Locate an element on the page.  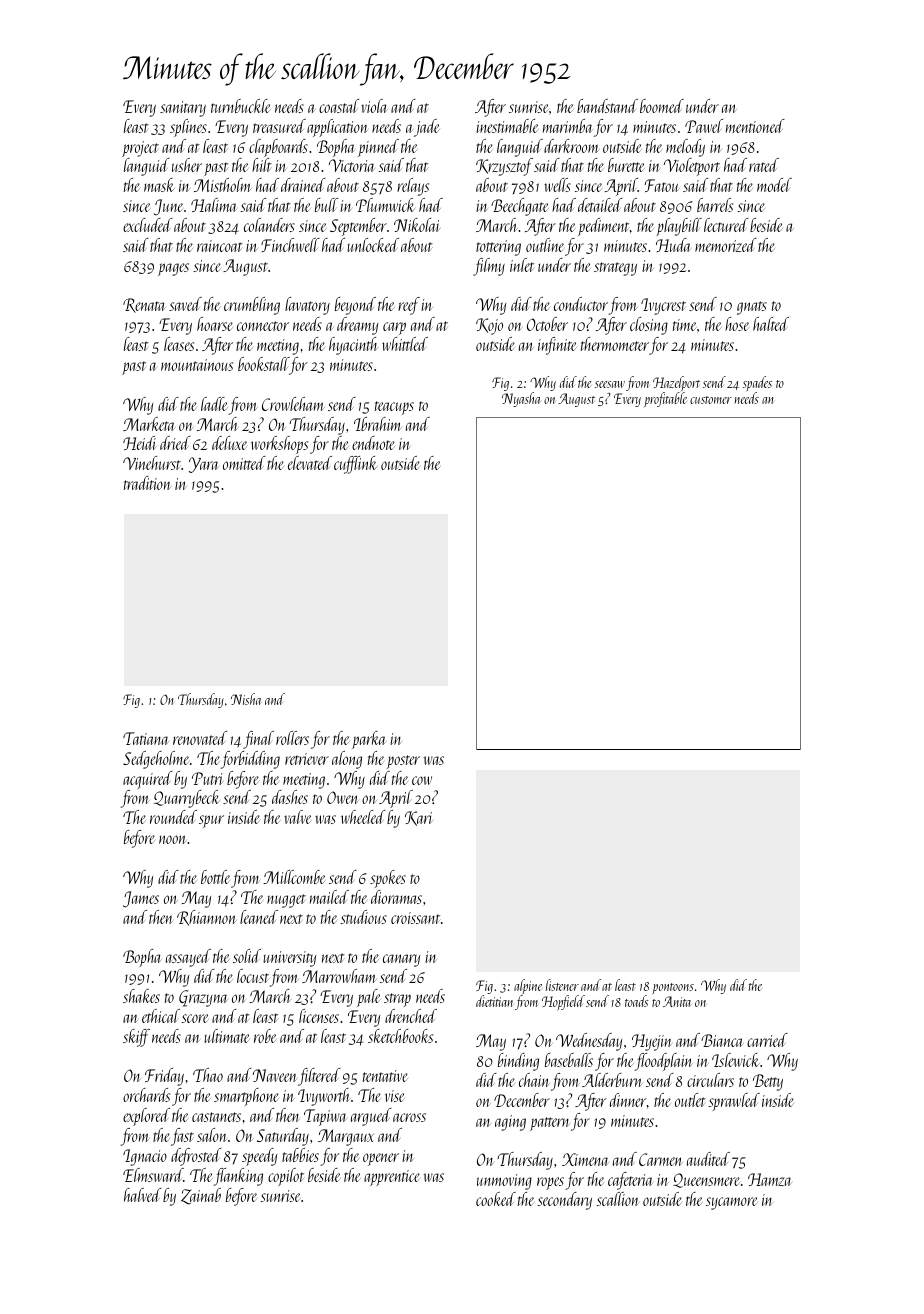
Saturday is located at coordinates (283, 1137).
